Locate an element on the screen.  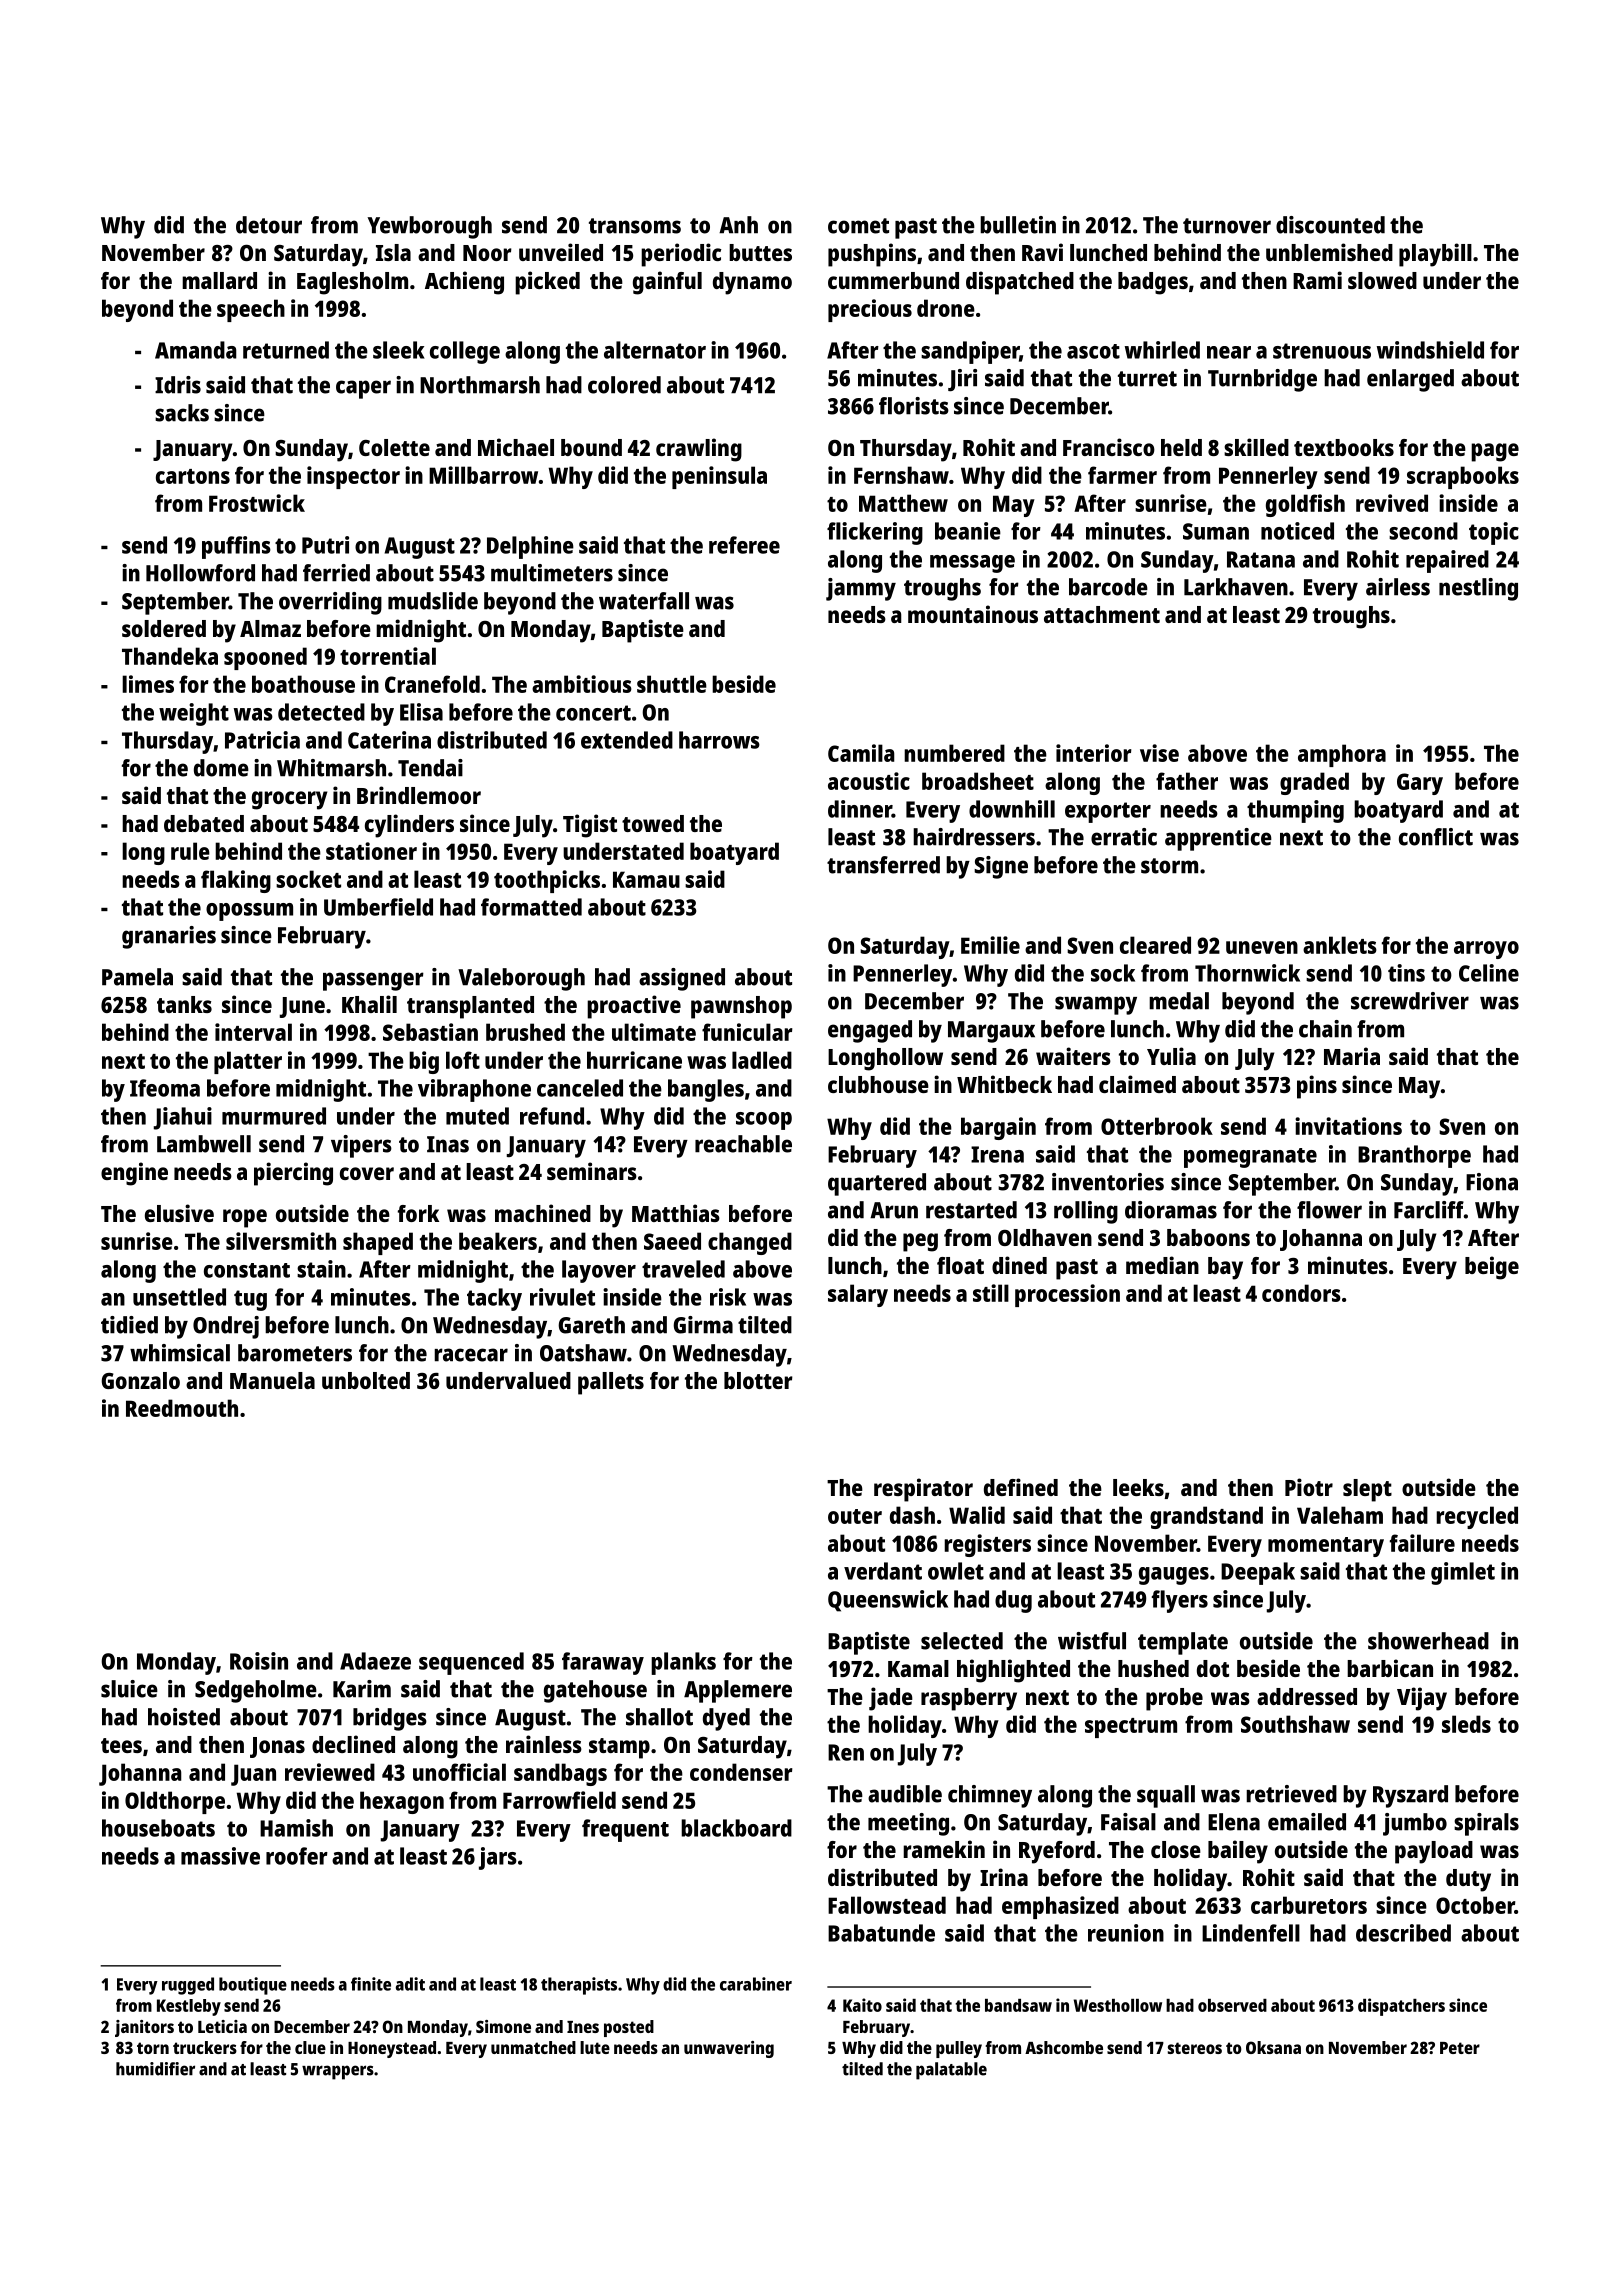
condors is located at coordinates (1301, 1293).
